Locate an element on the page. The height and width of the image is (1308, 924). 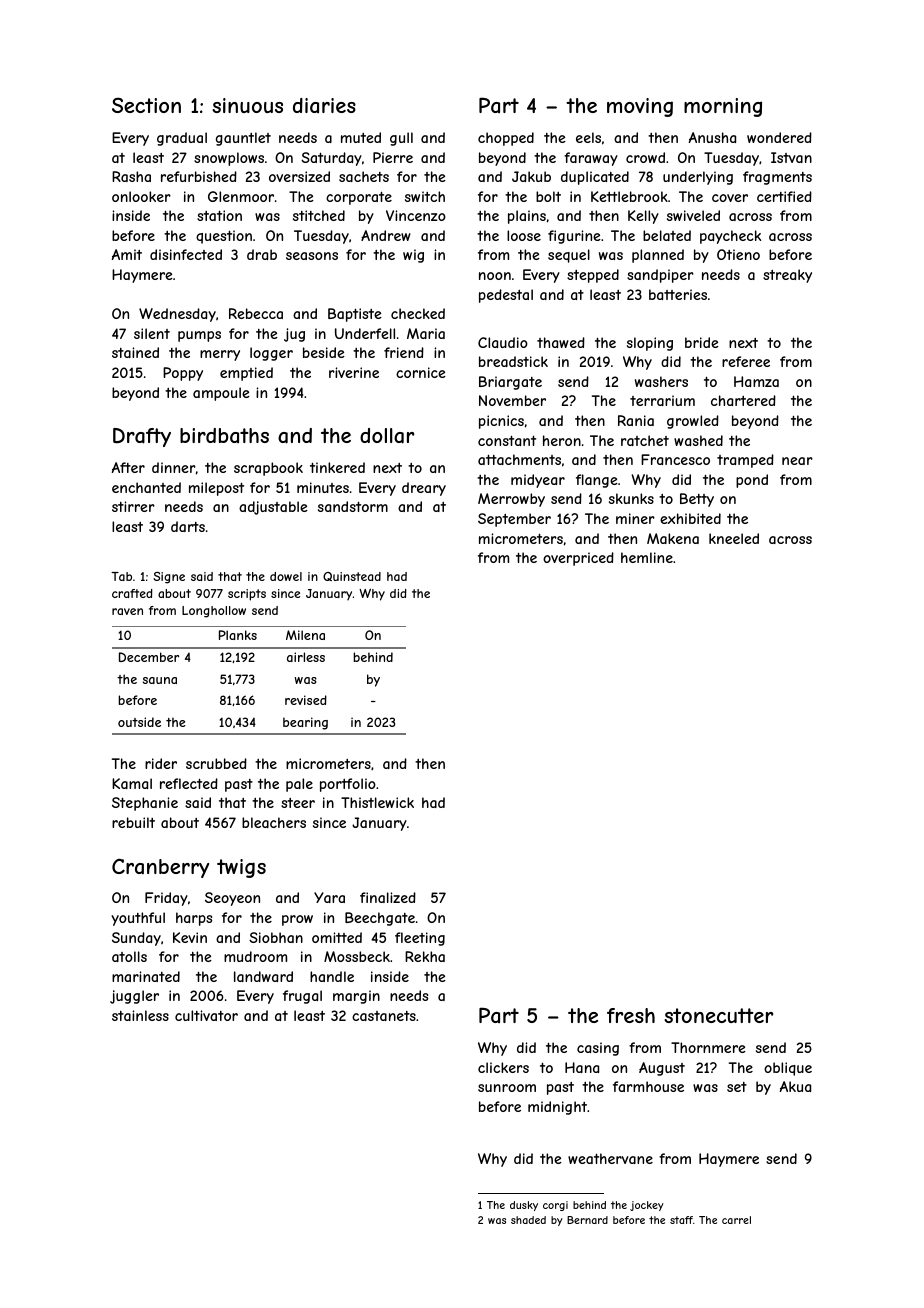
staff is located at coordinates (681, 1220).
